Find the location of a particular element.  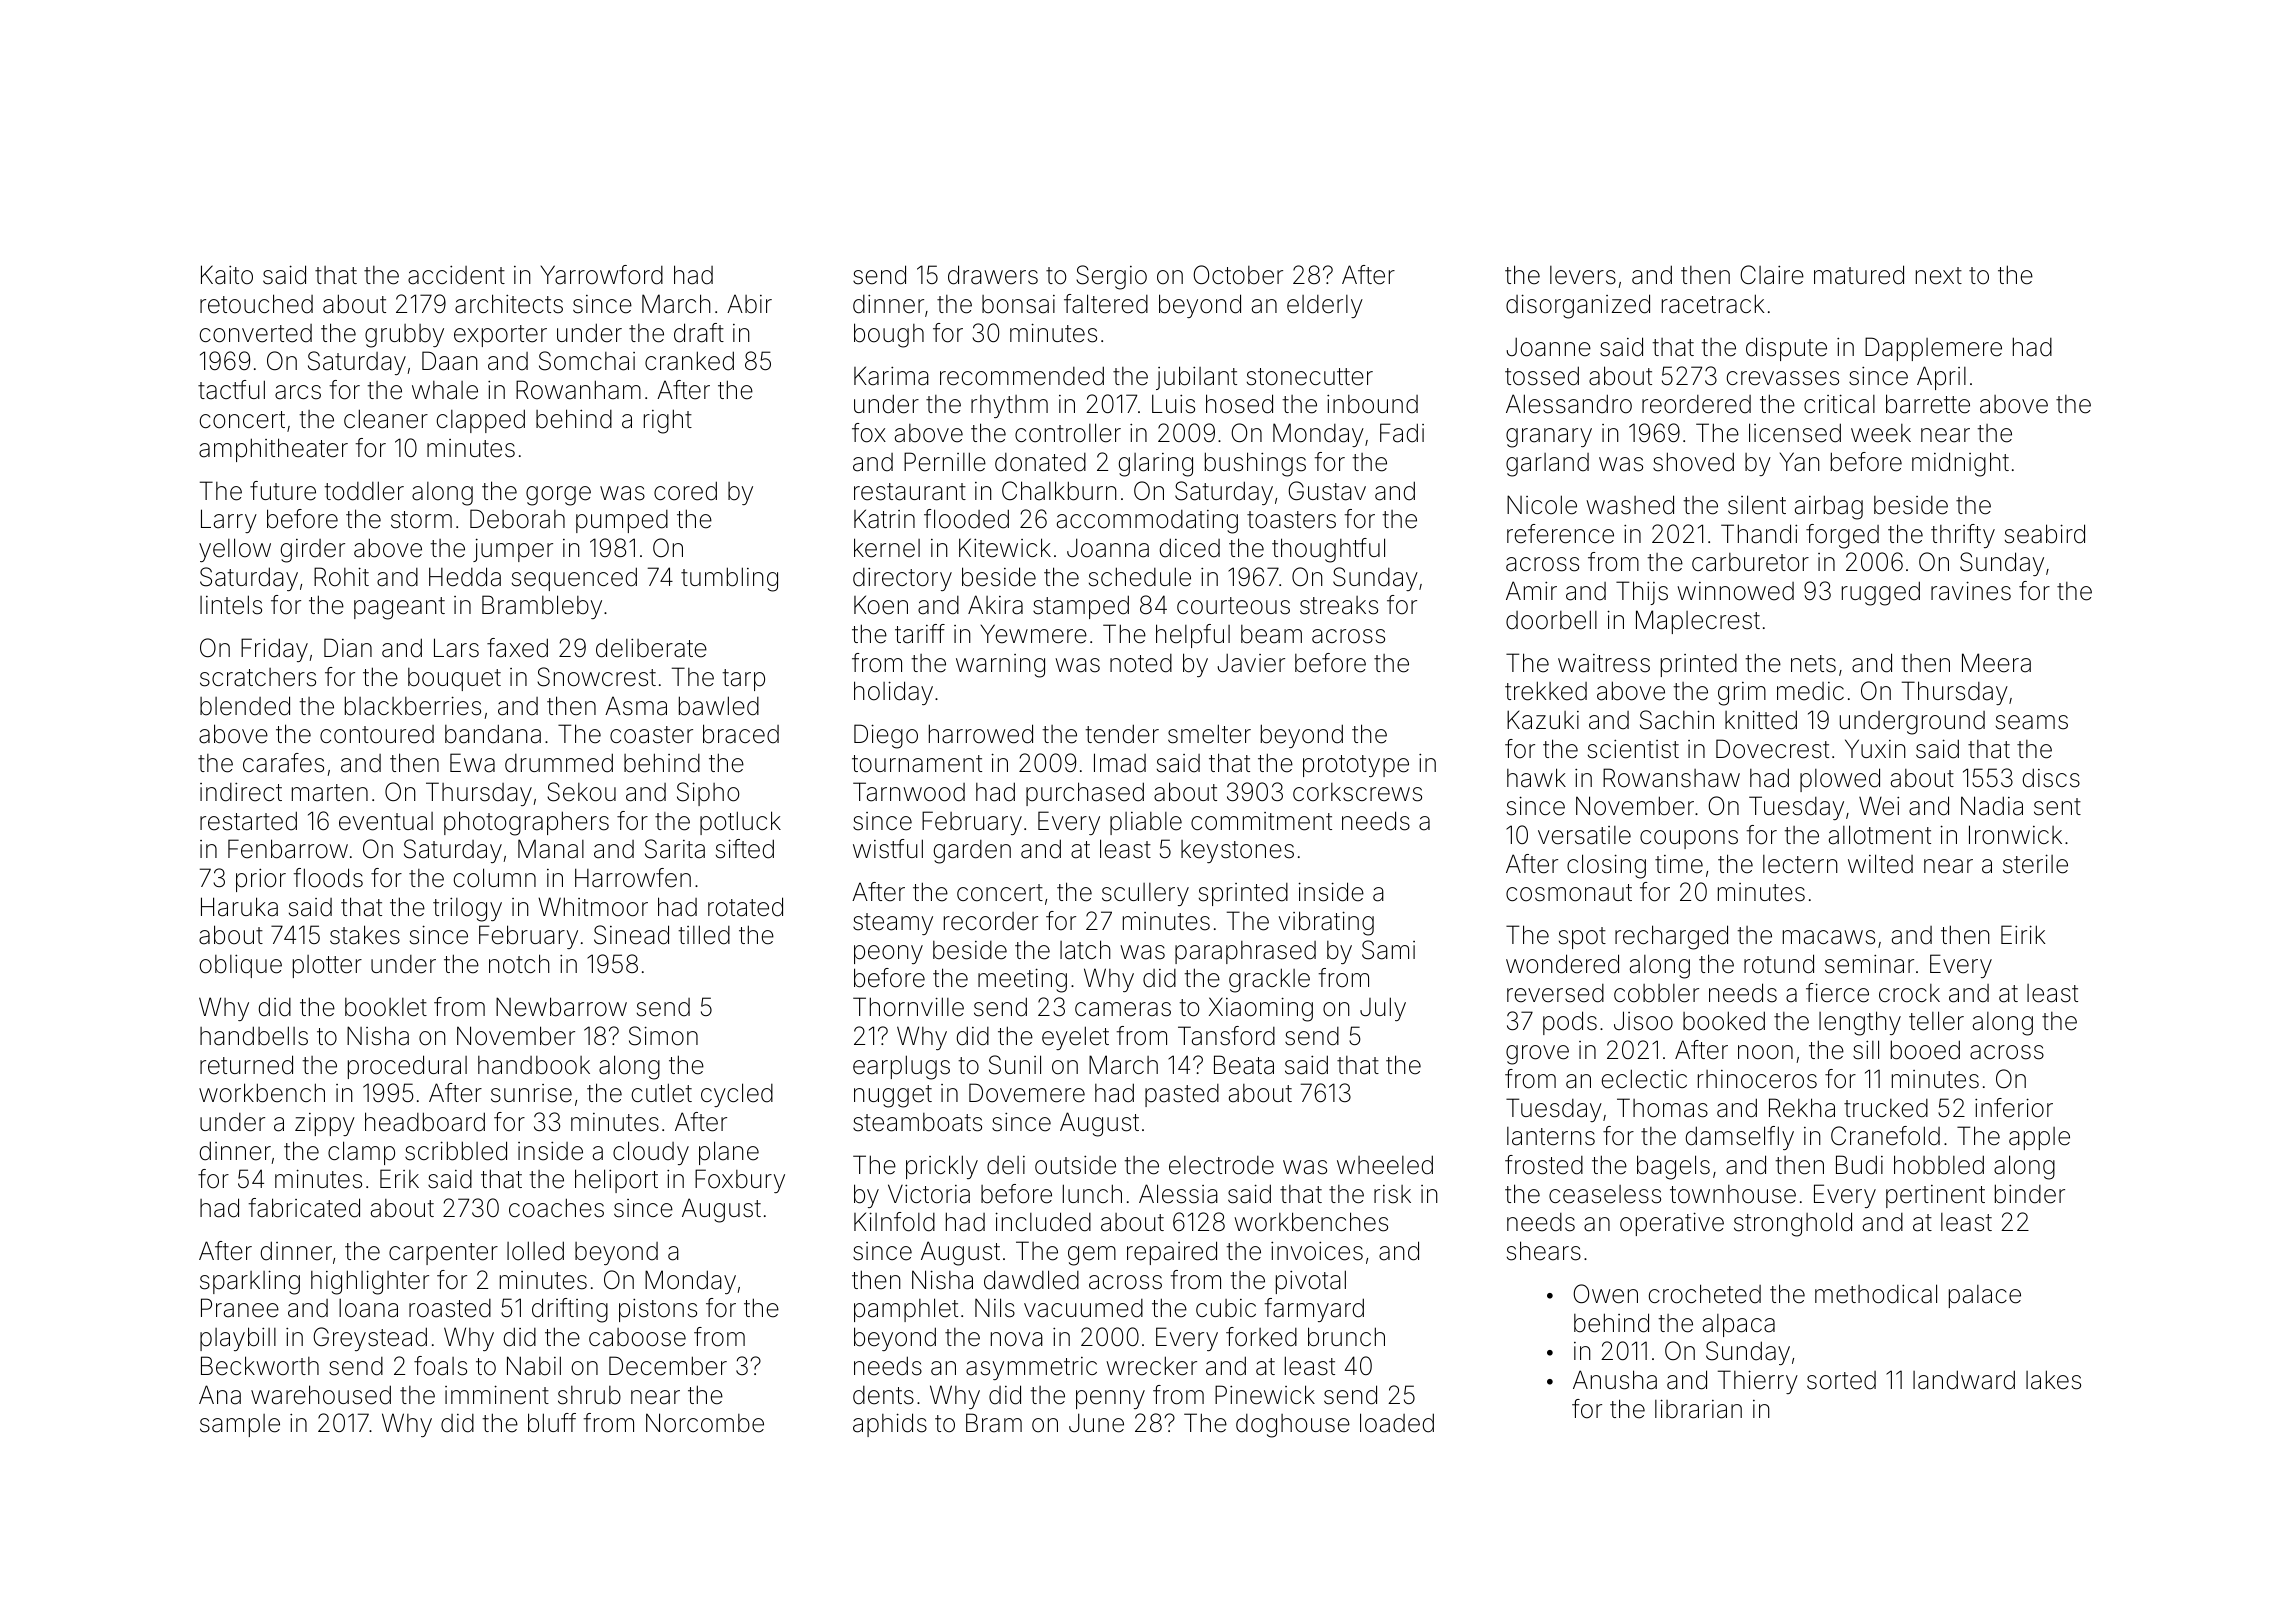

elderly is located at coordinates (1325, 306).
